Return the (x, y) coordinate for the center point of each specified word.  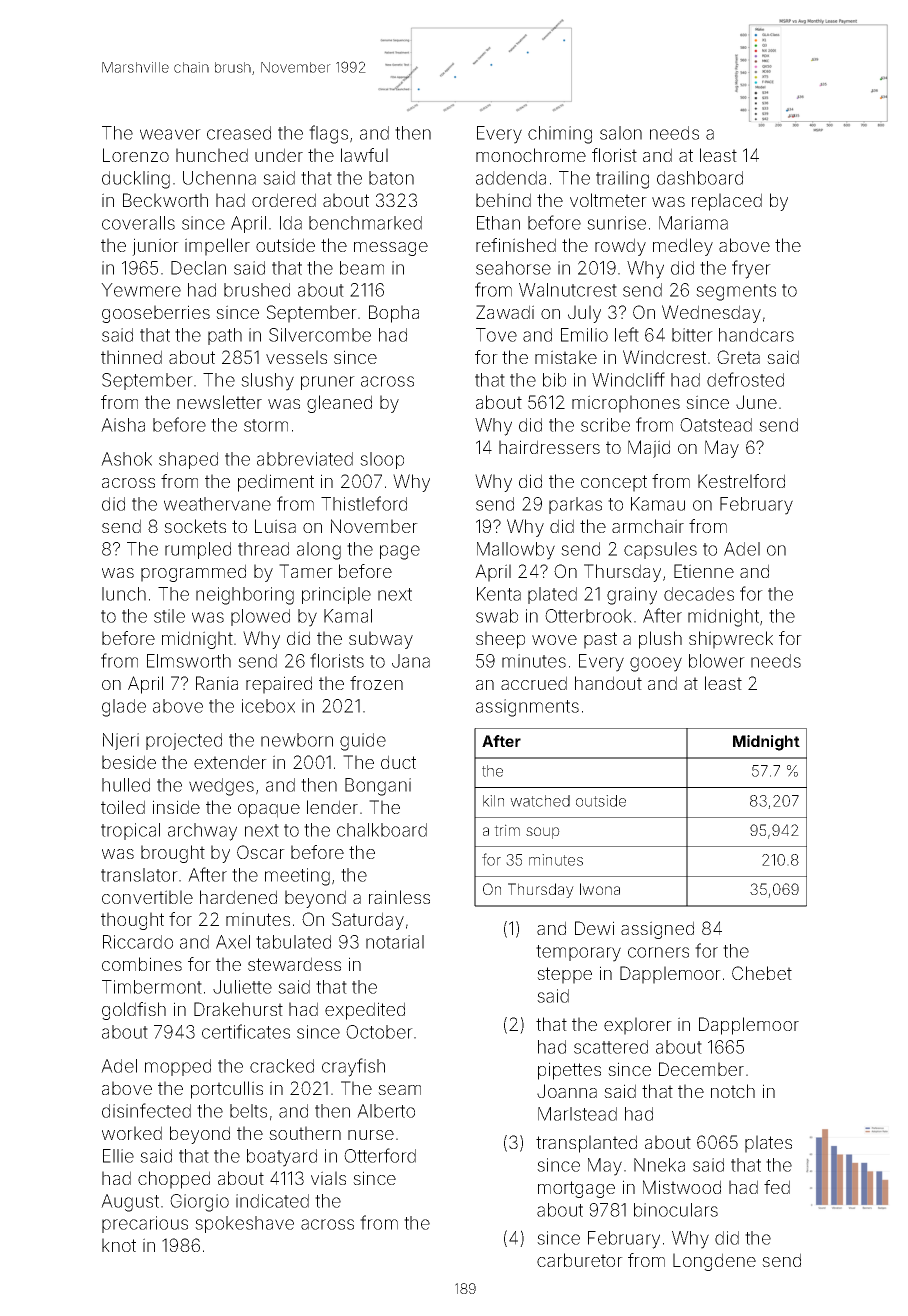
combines (142, 964)
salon (621, 133)
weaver (170, 134)
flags (328, 134)
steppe (564, 975)
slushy (267, 382)
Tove (496, 335)
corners (658, 952)
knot (119, 1245)
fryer (751, 269)
